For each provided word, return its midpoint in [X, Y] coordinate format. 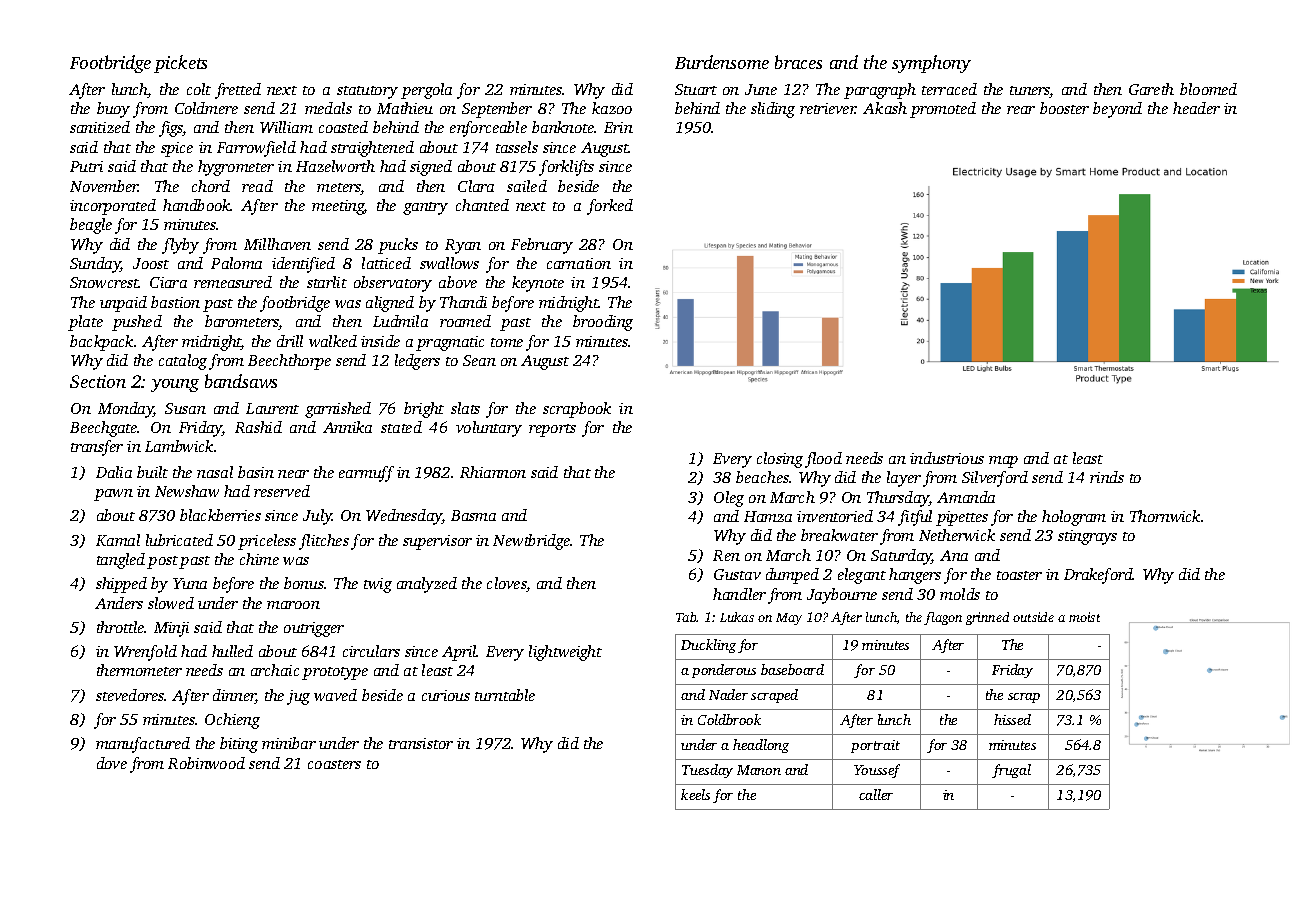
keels [695, 794]
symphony [931, 64]
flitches [324, 542]
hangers [915, 576]
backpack [101, 343]
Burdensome [722, 62]
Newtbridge [531, 542]
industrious [947, 458]
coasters [334, 764]
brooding [603, 323]
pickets [180, 64]
